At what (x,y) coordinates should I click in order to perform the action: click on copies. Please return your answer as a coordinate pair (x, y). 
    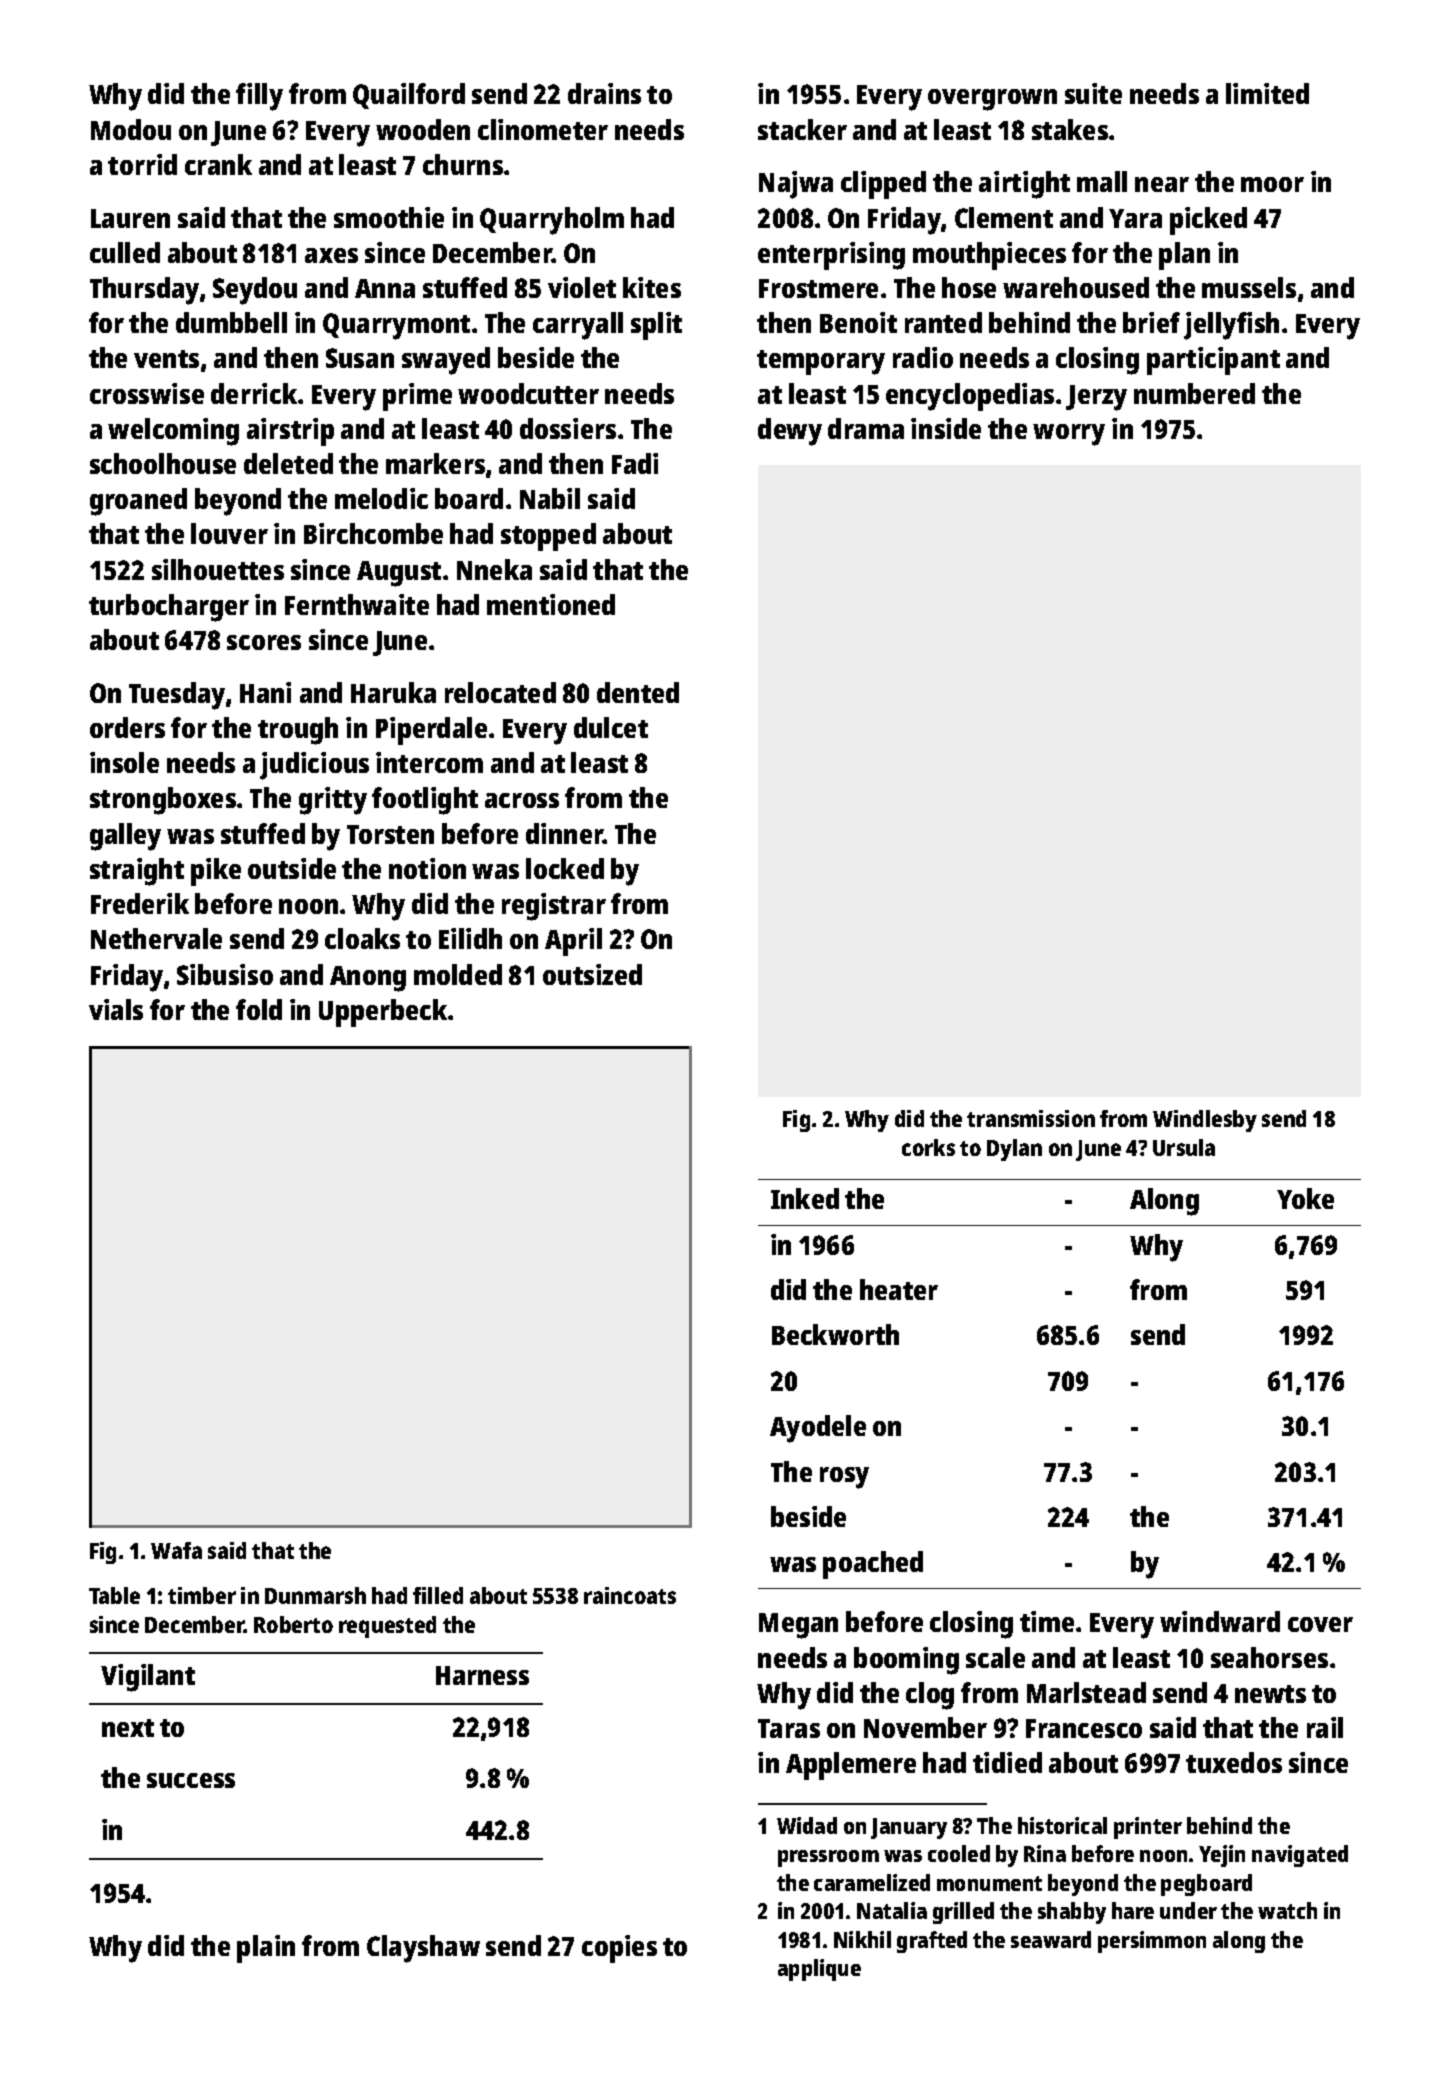
    Looking at the image, I should click on (619, 1949).
